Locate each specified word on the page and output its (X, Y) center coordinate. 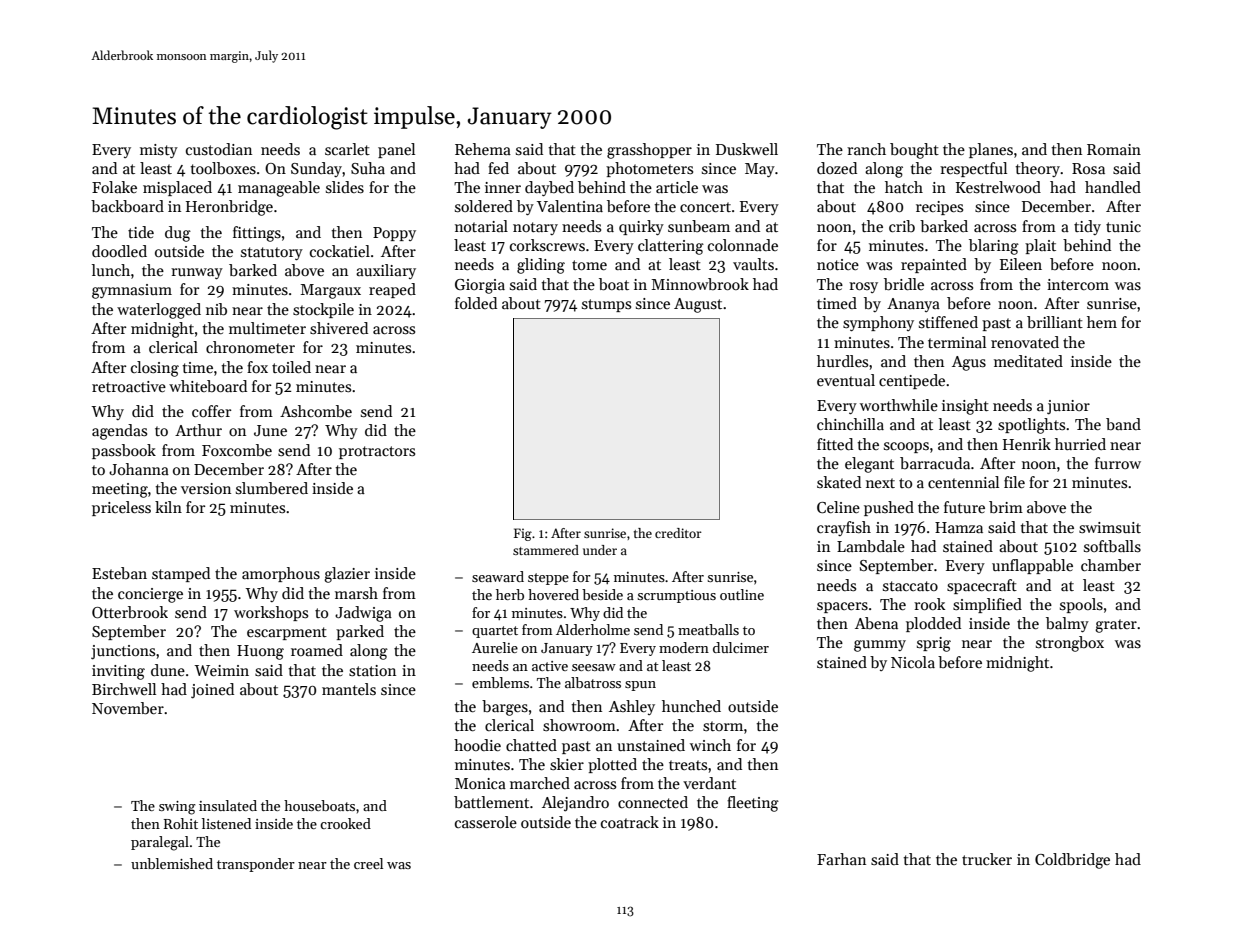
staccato (910, 586)
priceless (121, 508)
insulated (228, 805)
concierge (150, 595)
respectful (973, 169)
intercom (1078, 284)
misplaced (177, 188)
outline (742, 594)
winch (710, 745)
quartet (495, 632)
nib (216, 309)
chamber (1111, 565)
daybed (549, 188)
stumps (606, 305)
